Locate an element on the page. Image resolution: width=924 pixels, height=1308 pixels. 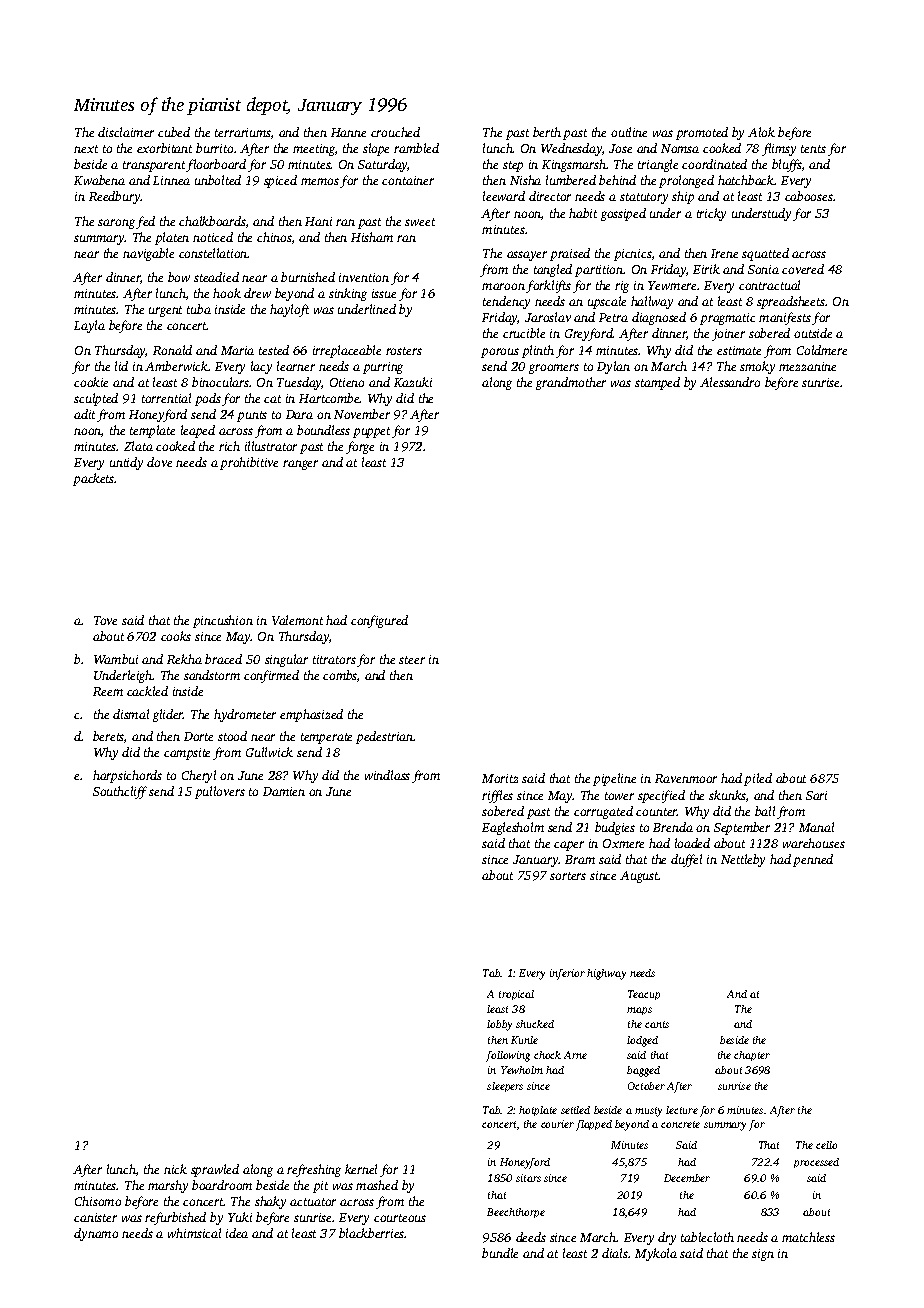
floorboard is located at coordinates (216, 165).
